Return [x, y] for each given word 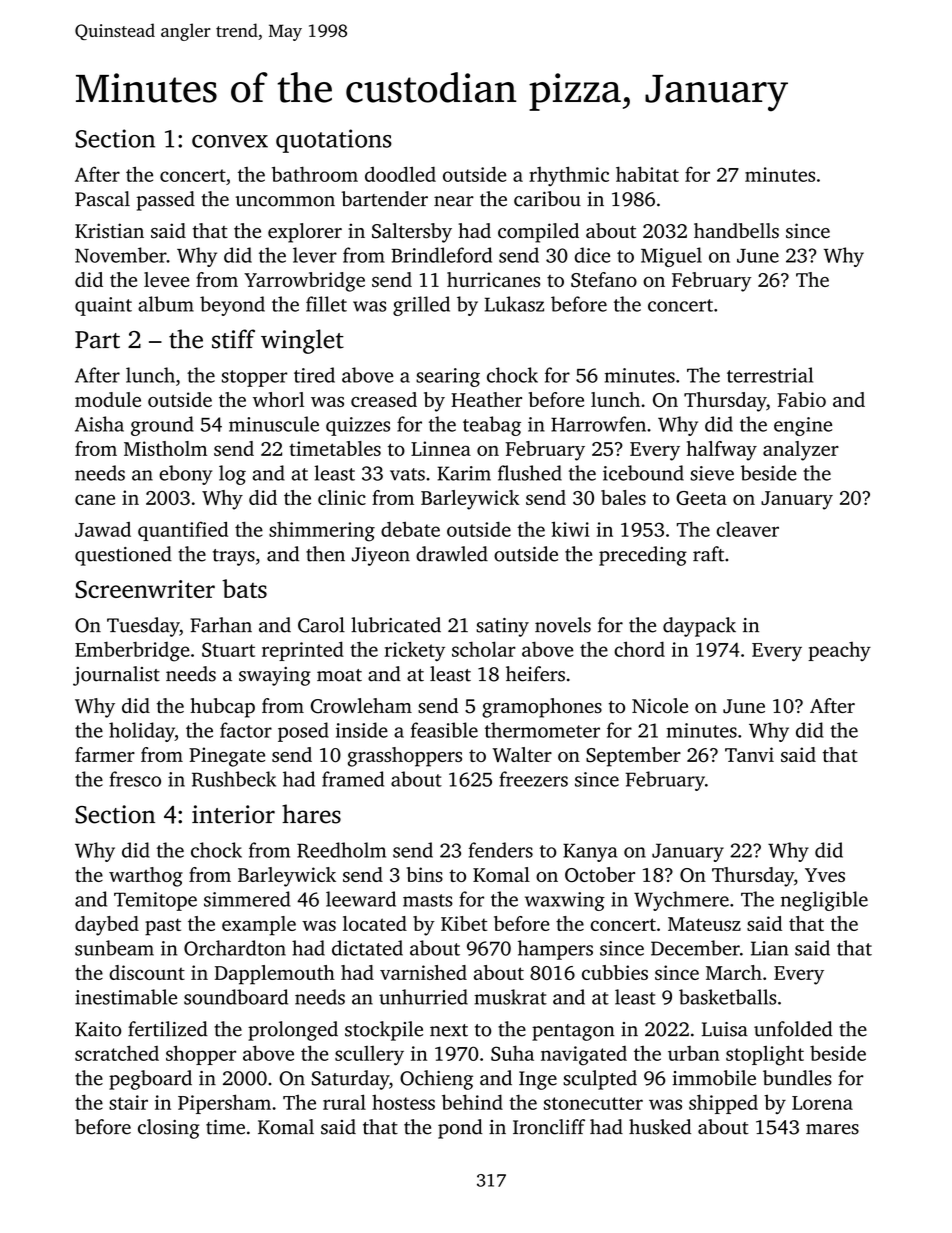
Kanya [590, 852]
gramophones [542, 708]
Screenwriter [145, 589]
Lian [769, 948]
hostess [403, 1102]
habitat [647, 174]
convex [230, 141]
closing [169, 1129]
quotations [334, 141]
